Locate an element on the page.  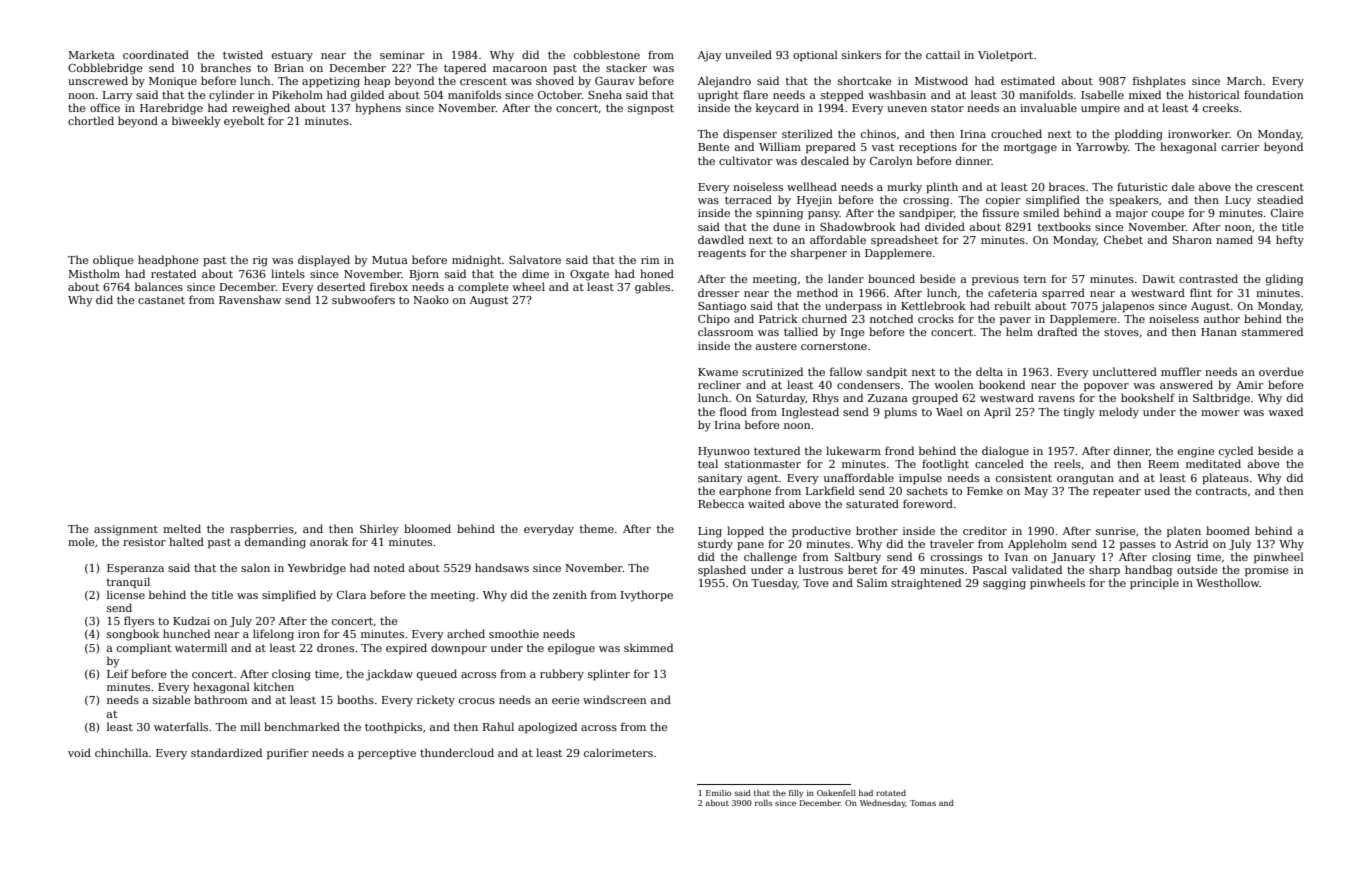
hefty is located at coordinates (1290, 241).
